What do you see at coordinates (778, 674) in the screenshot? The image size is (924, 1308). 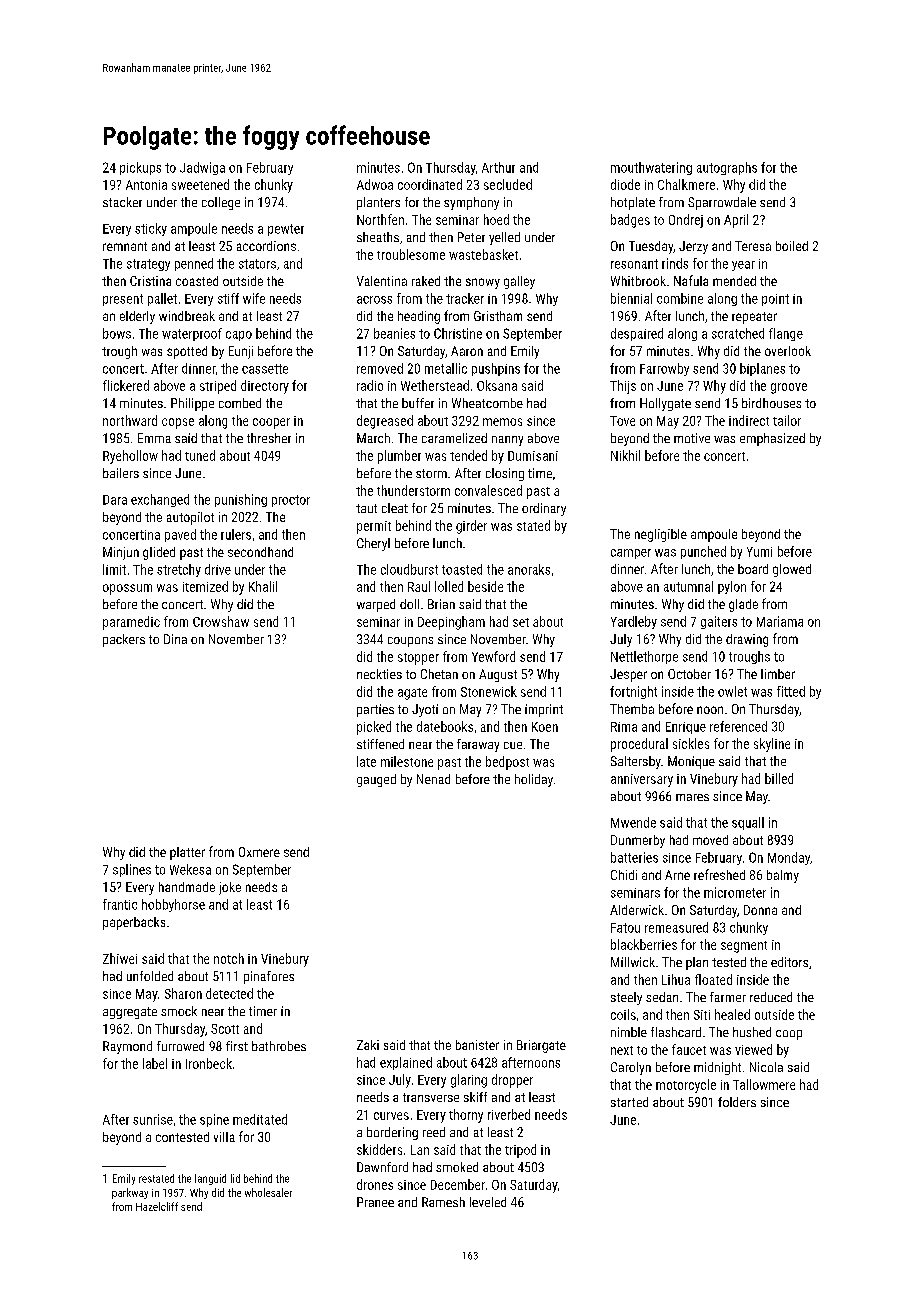 I see `limber` at bounding box center [778, 674].
